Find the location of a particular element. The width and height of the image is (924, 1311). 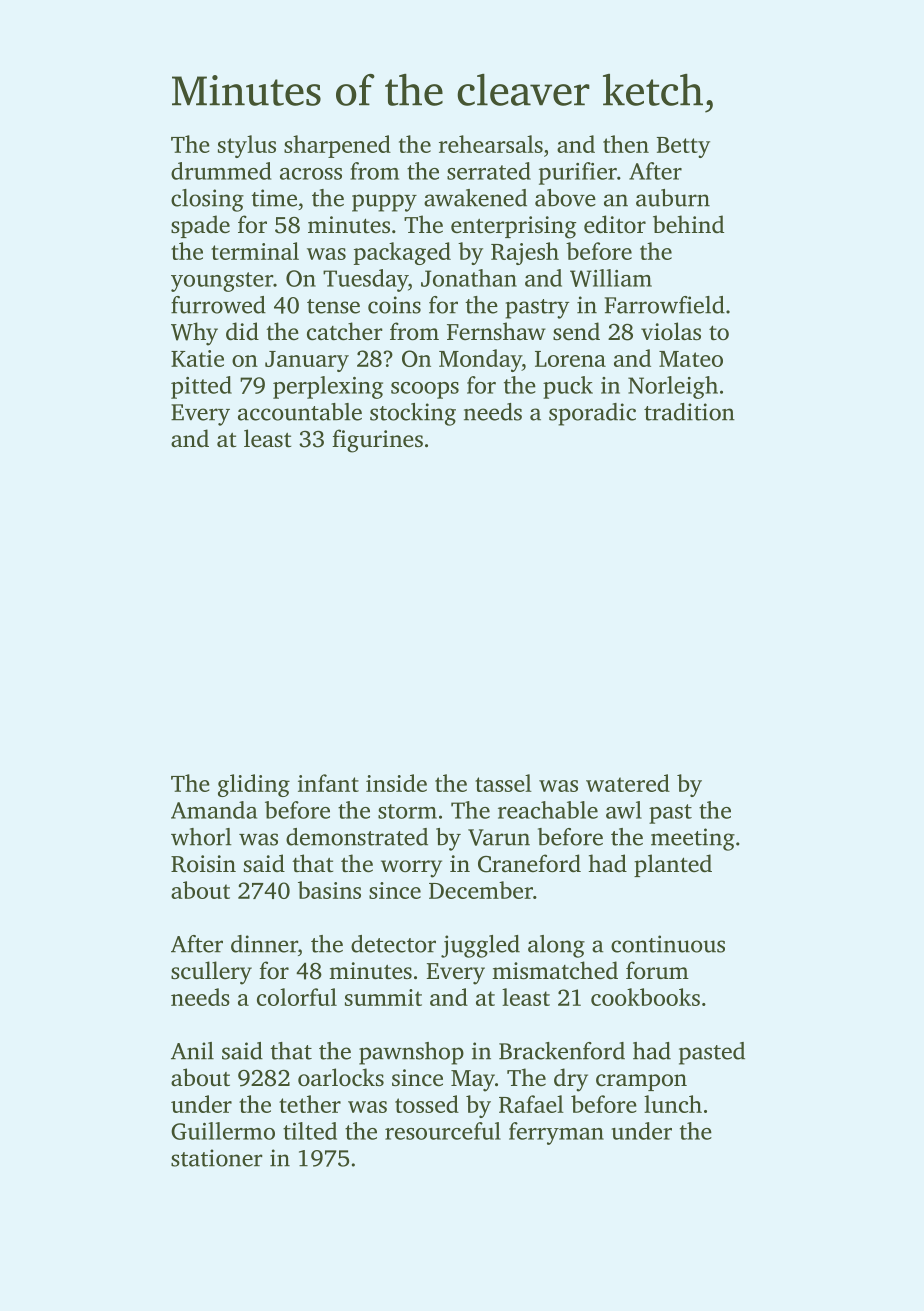

sharpened is located at coordinates (337, 146).
